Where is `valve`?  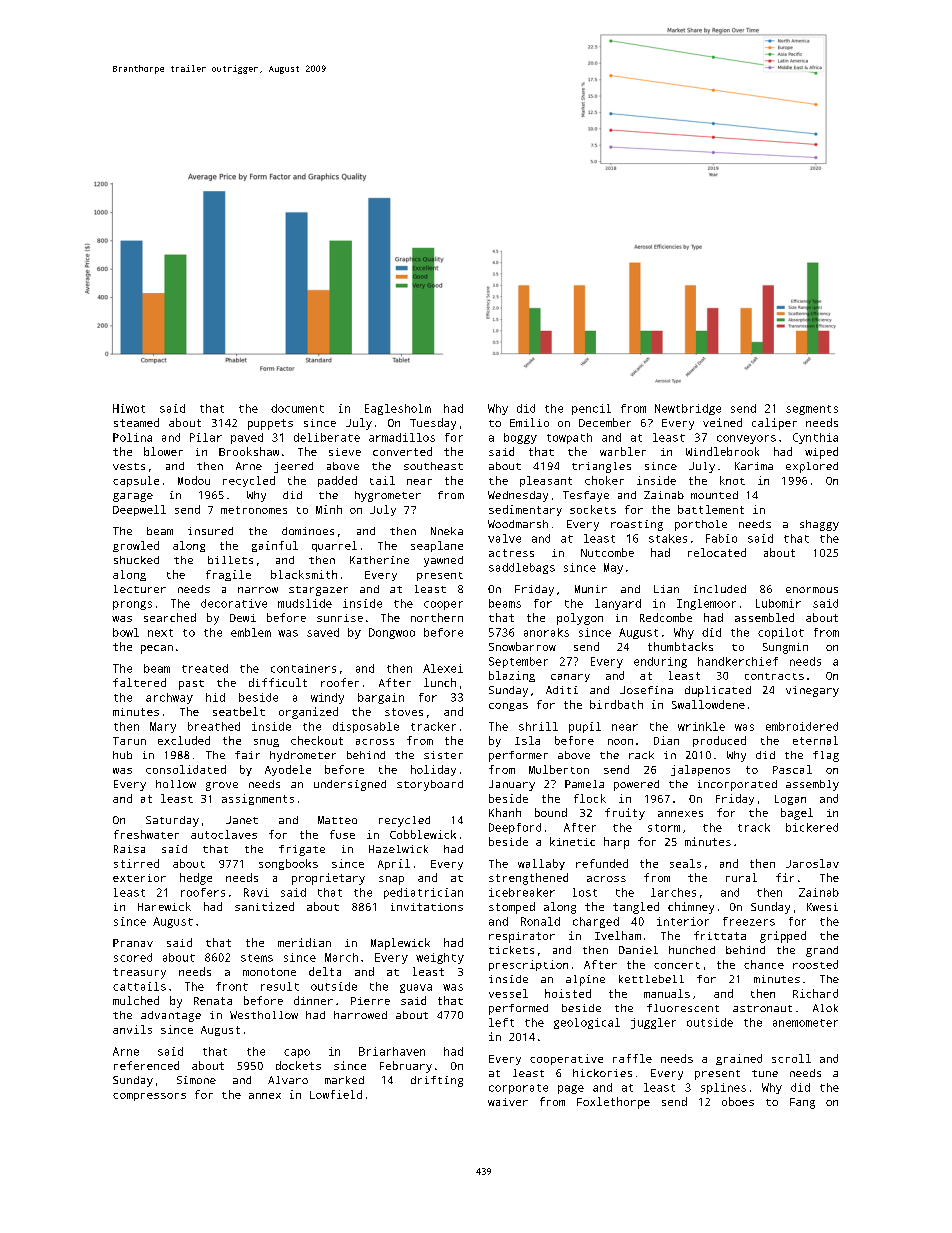
valve is located at coordinates (504, 538).
